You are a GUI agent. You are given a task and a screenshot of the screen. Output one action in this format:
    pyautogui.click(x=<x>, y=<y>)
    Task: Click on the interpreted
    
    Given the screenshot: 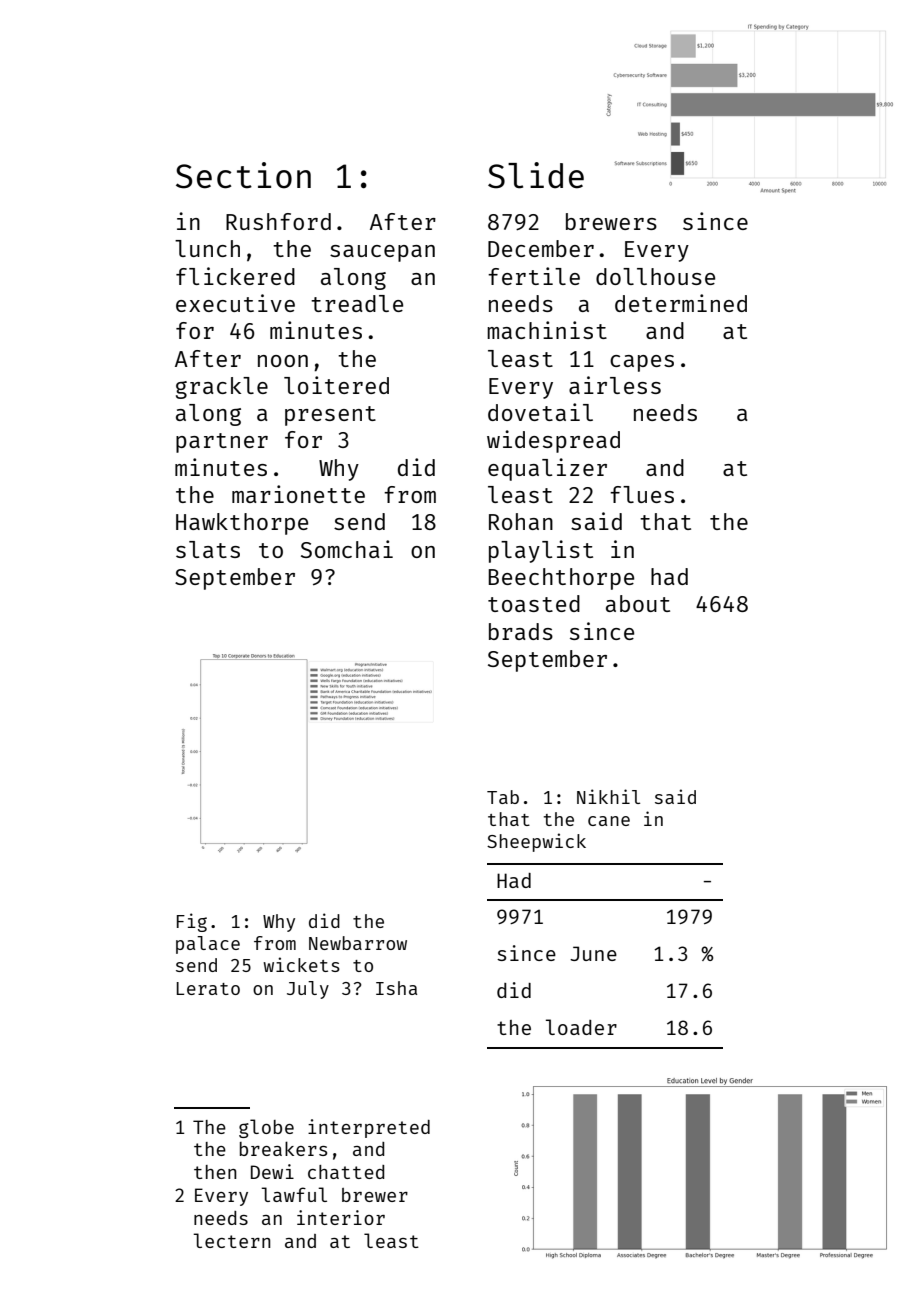 What is the action you would take?
    pyautogui.click(x=369, y=1128)
